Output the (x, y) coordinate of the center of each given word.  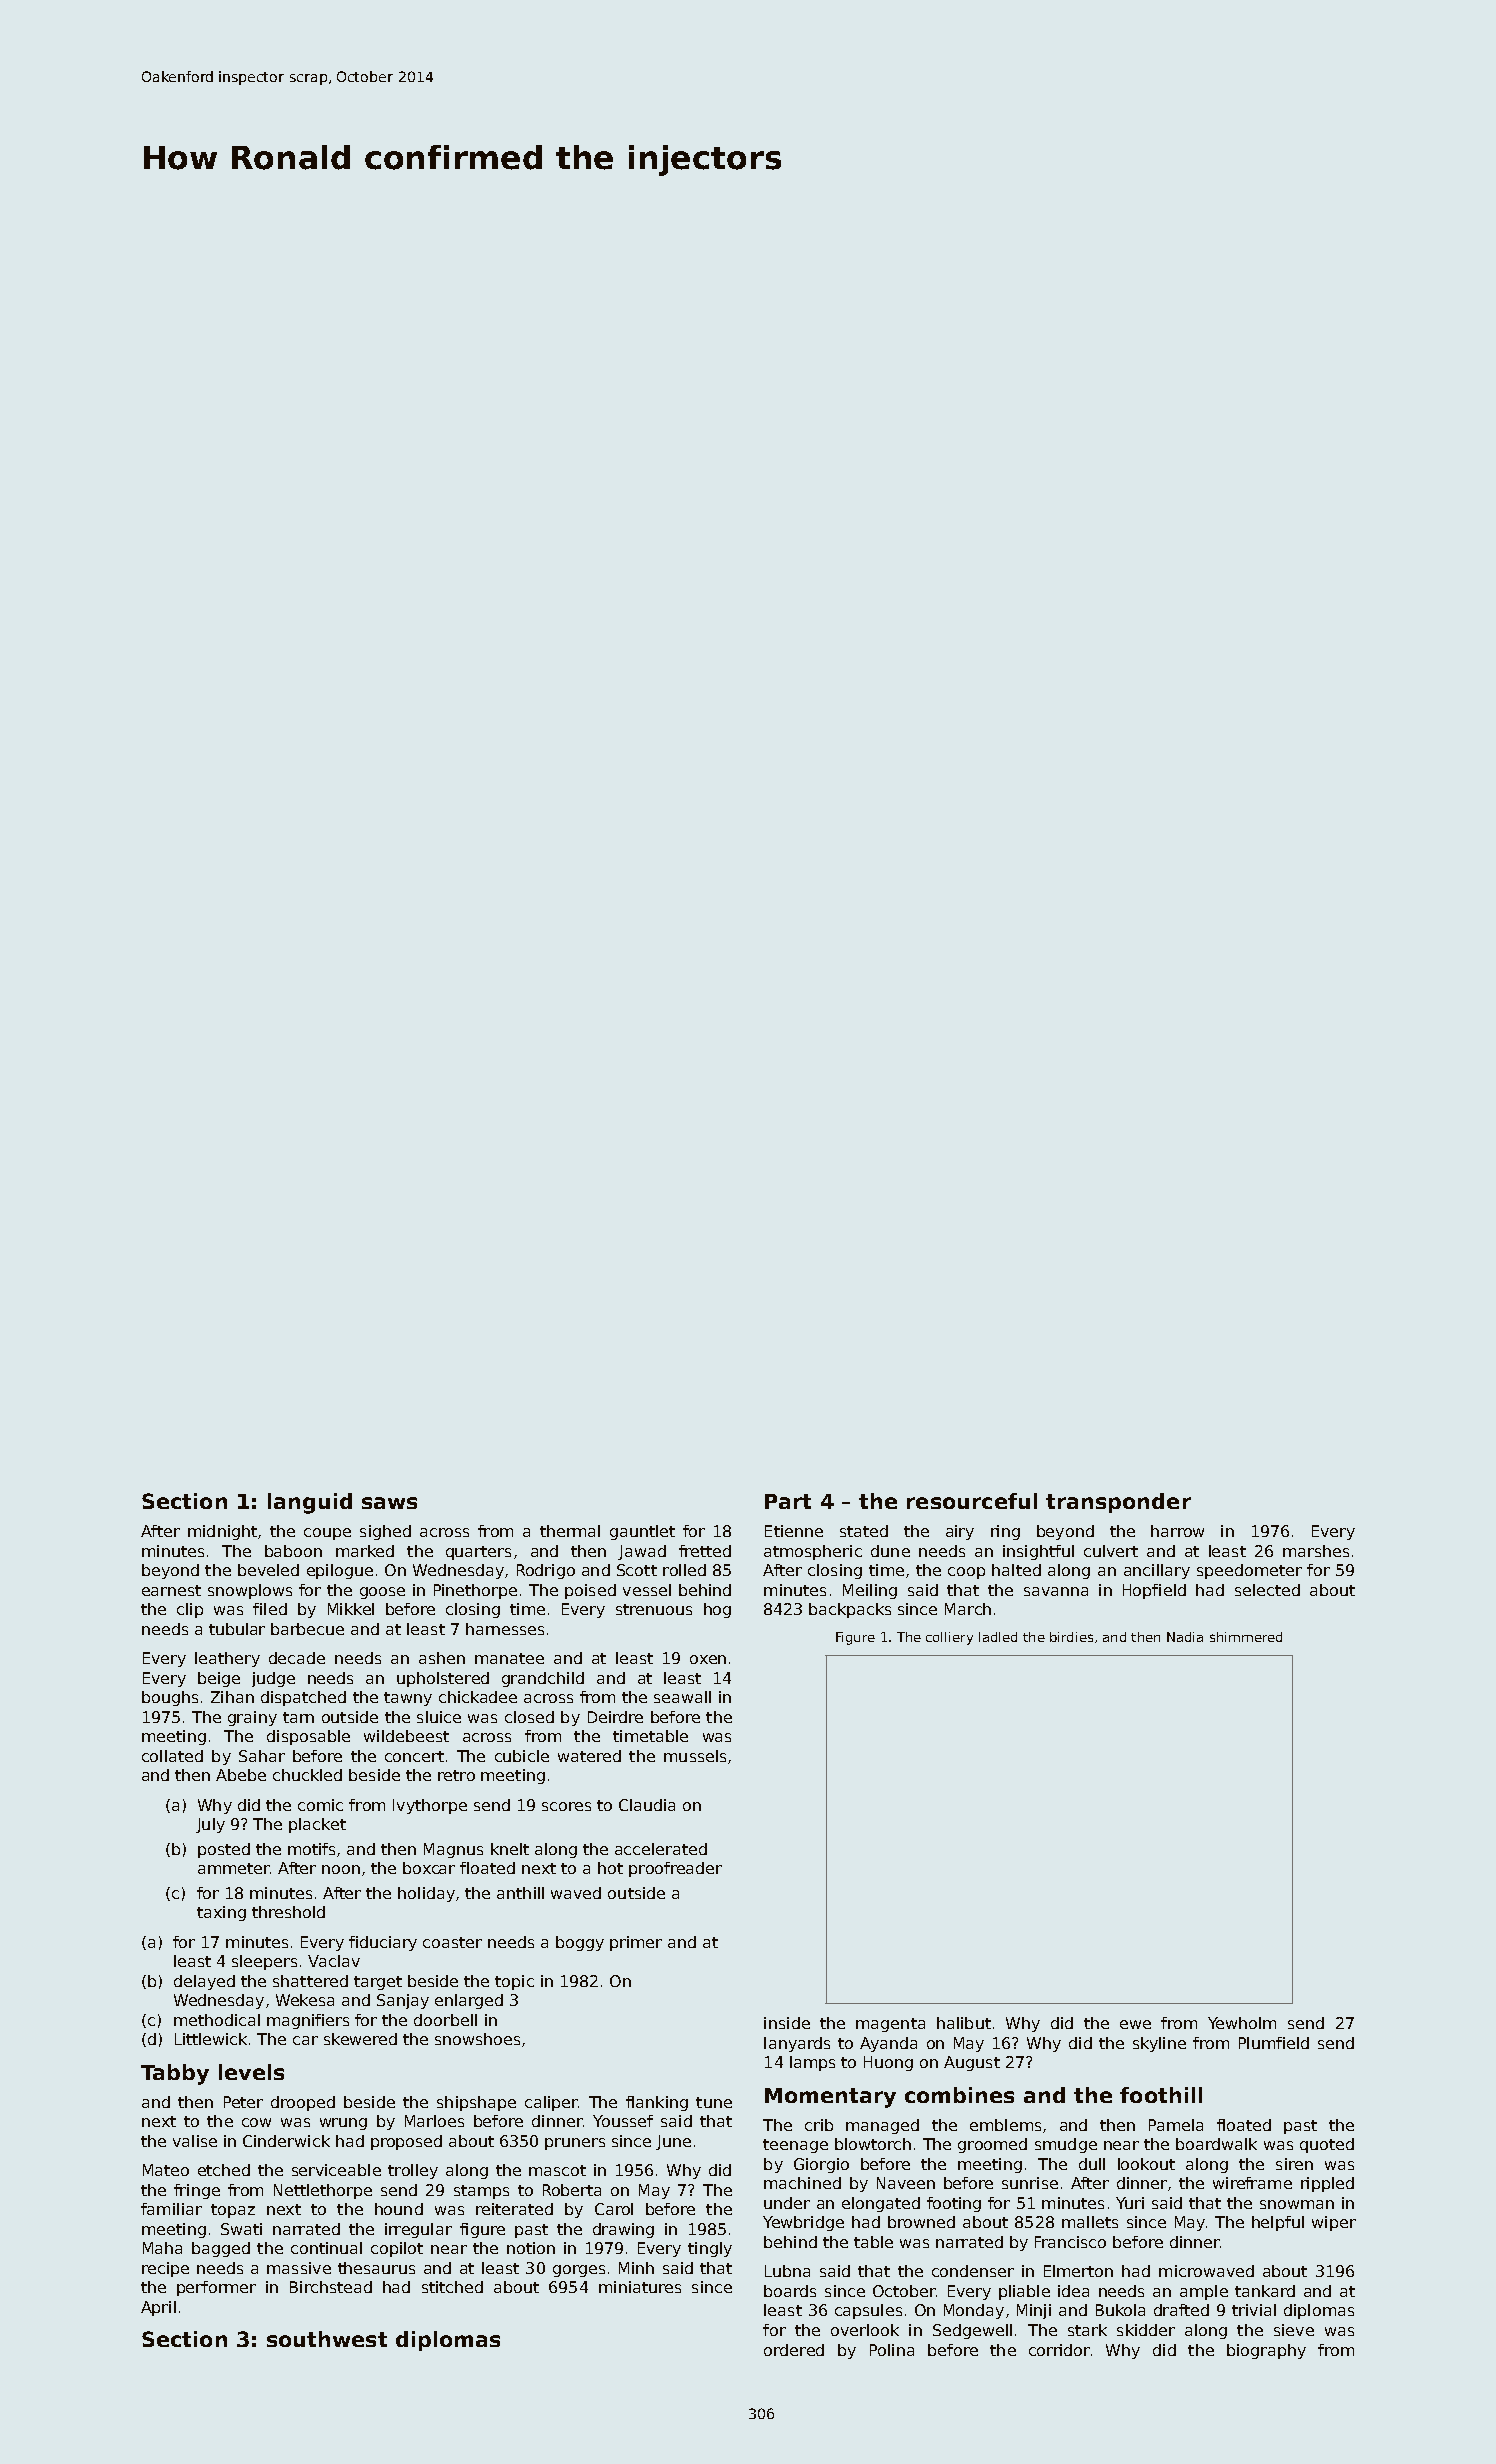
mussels (695, 1756)
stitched (452, 2287)
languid (310, 1503)
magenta (890, 2025)
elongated (881, 2204)
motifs (311, 1849)
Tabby (175, 2074)
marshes (1316, 1551)
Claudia (647, 1805)
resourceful (972, 1501)
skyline (1159, 2044)
